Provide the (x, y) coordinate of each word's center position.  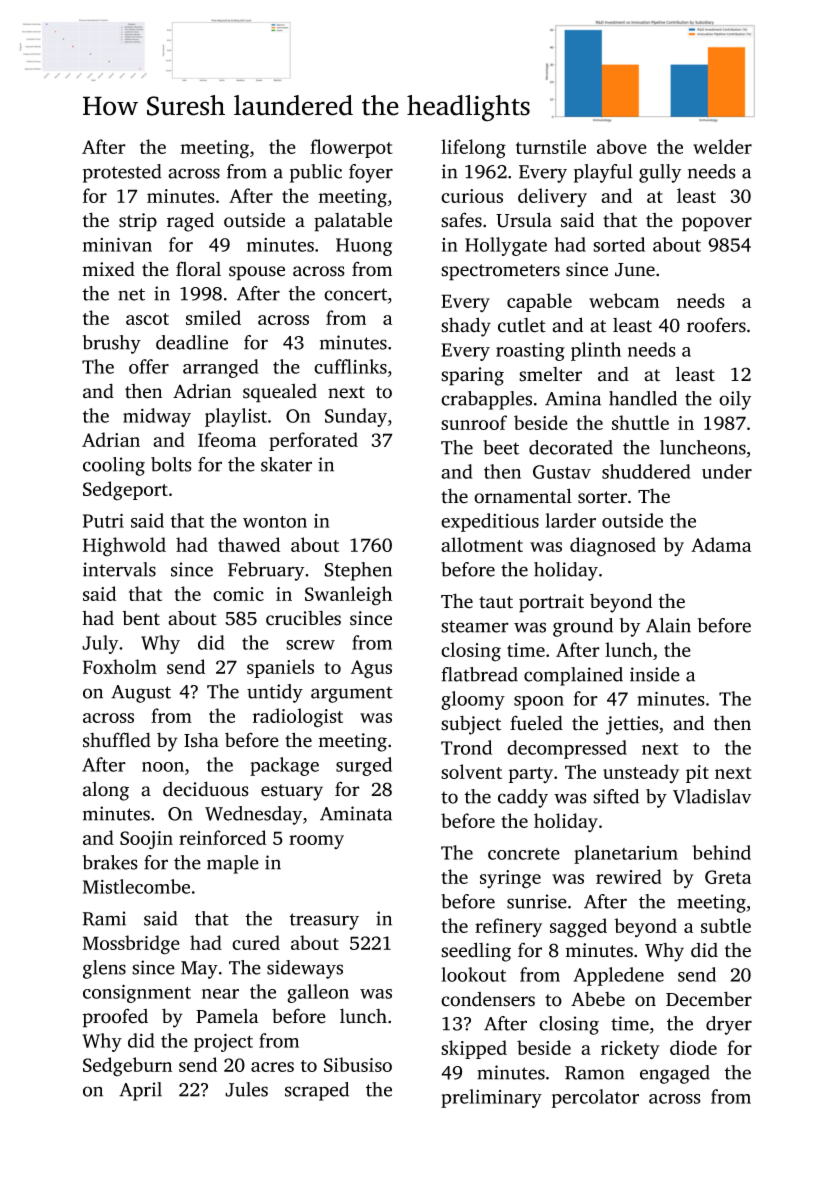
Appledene (618, 976)
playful (603, 173)
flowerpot (351, 148)
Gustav (562, 472)
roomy (316, 842)
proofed (115, 1018)
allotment (482, 544)
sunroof (474, 422)
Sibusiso (358, 1064)
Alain (668, 625)
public (316, 173)
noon (163, 767)
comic (238, 594)
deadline (192, 342)
